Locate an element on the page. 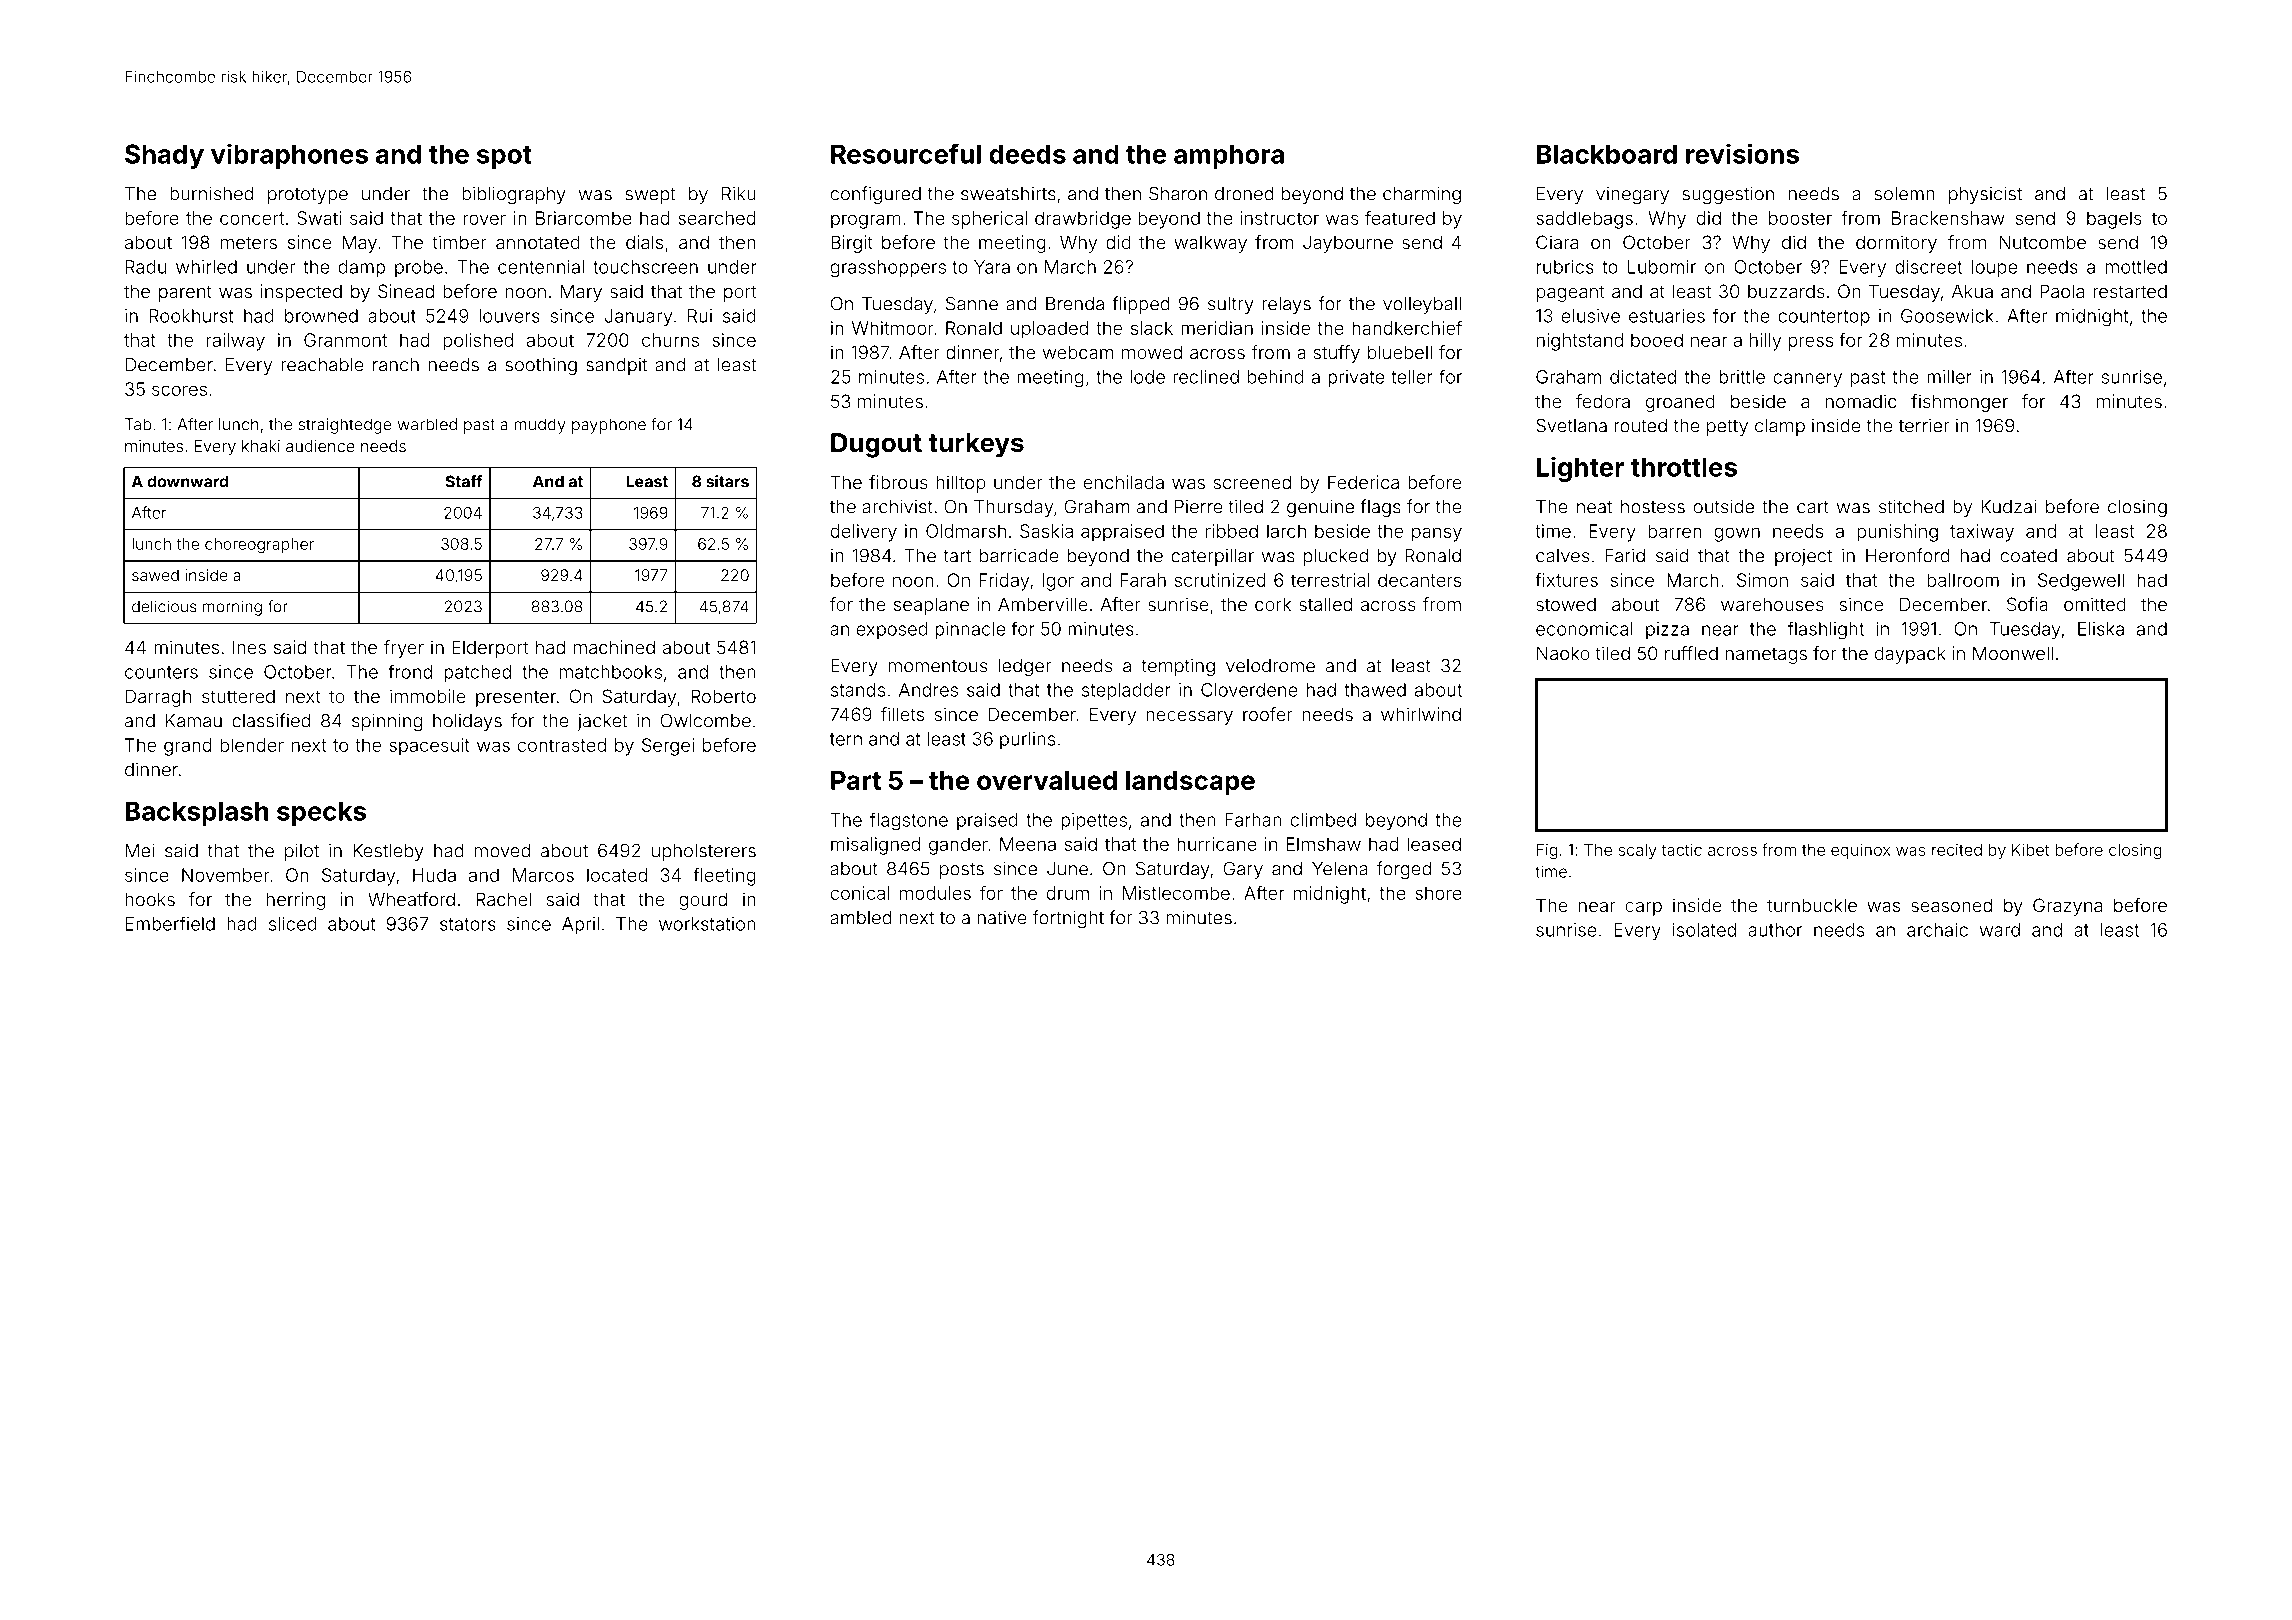 The image size is (2292, 1620). Part is located at coordinates (856, 780).
